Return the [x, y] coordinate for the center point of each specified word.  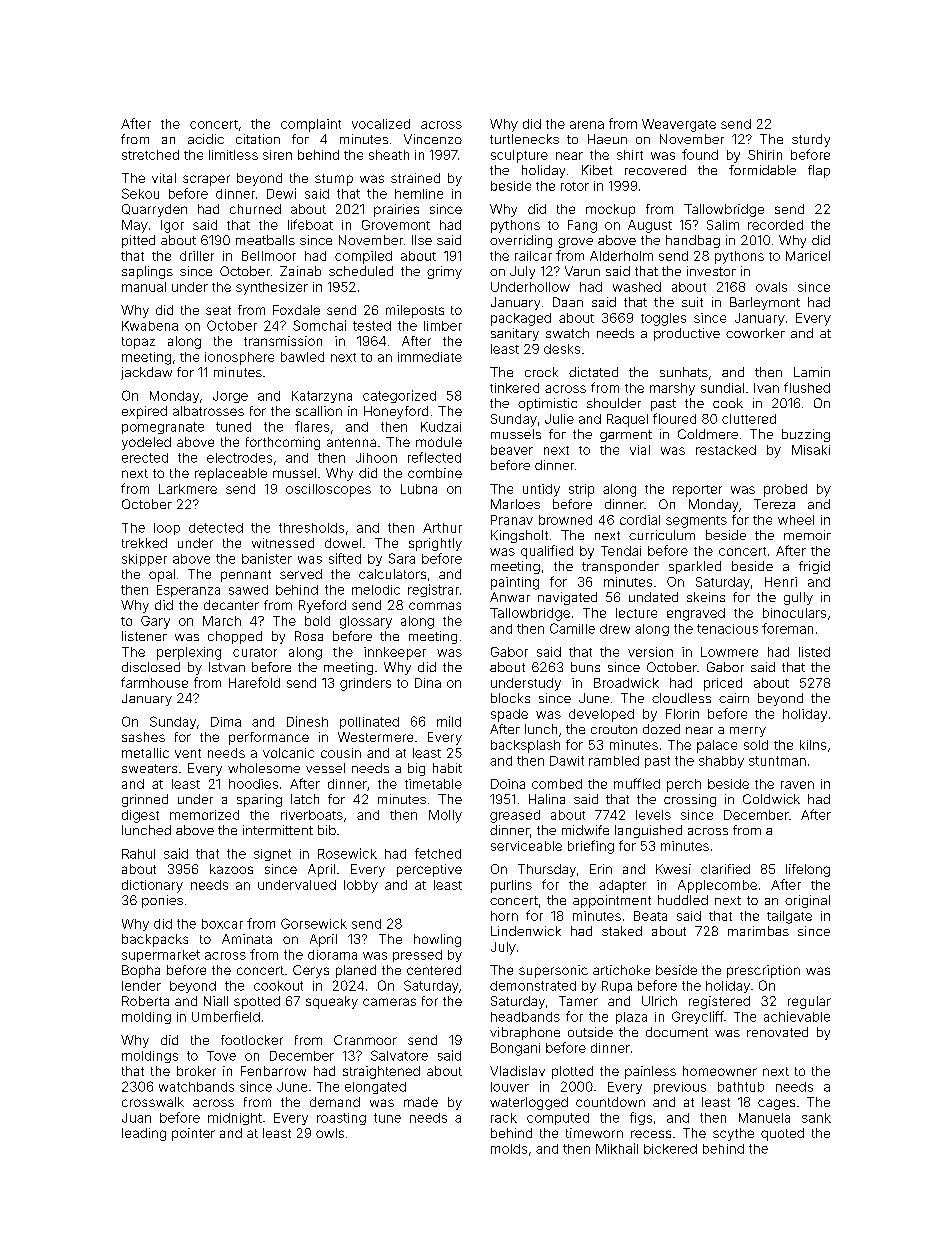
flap [819, 171]
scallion [319, 411]
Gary [155, 622]
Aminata [247, 939]
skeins [706, 597]
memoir [807, 535]
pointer [193, 1134]
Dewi [281, 193]
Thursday [547, 870]
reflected [434, 457]
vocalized [381, 124]
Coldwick [771, 799]
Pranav [512, 520]
